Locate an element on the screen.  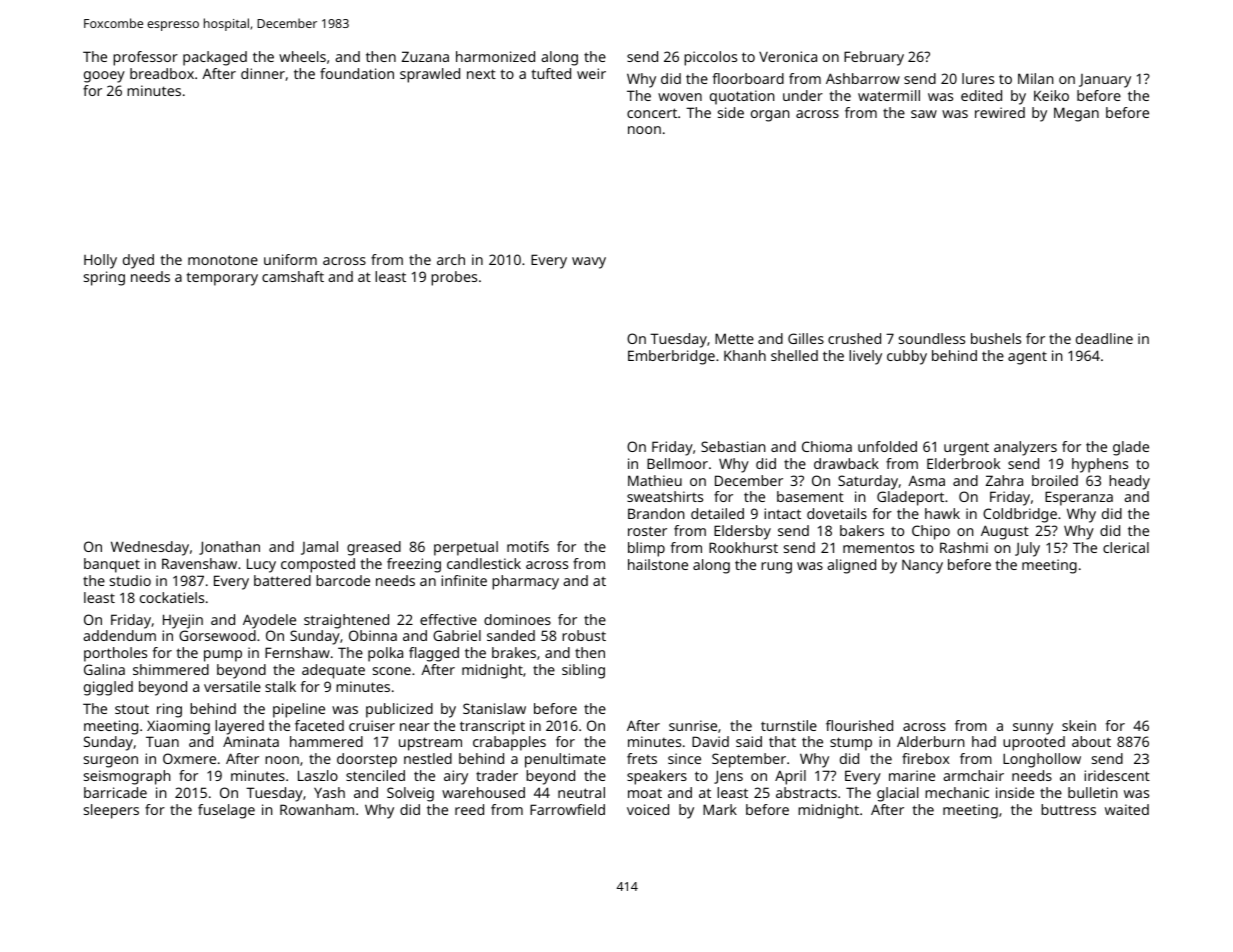
buttress is located at coordinates (1068, 809).
